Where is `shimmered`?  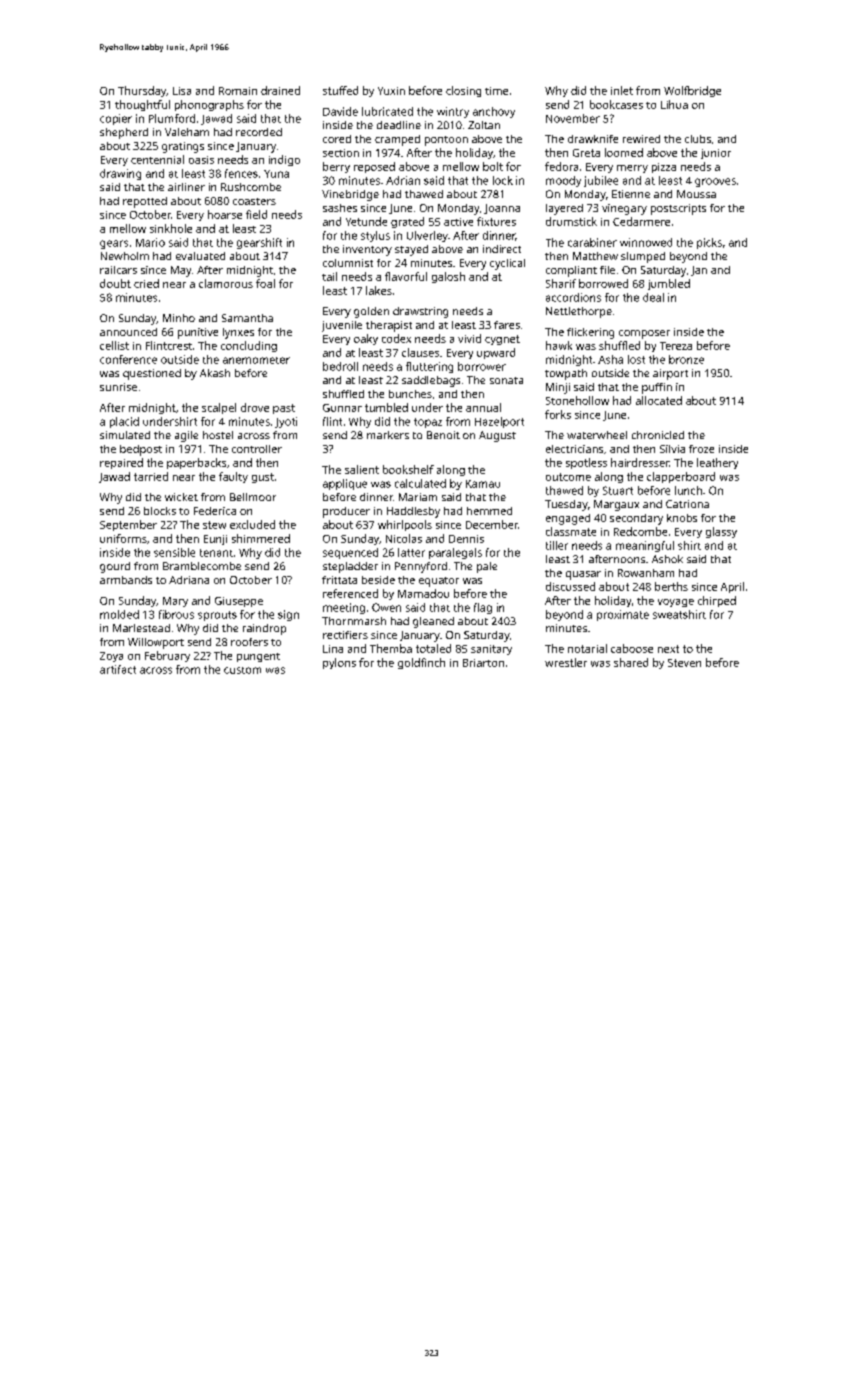 shimmered is located at coordinates (261, 538).
